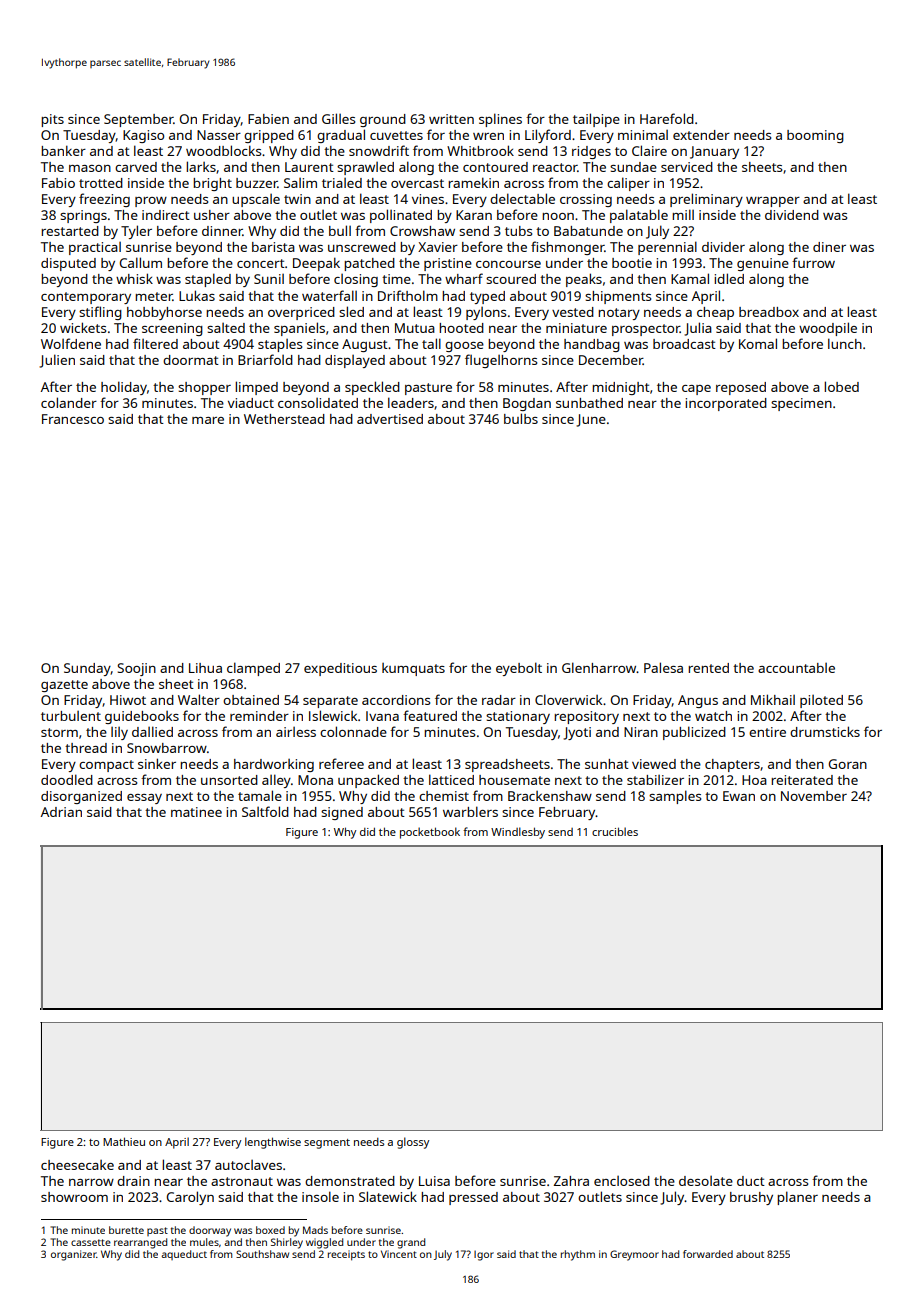  Describe the element at coordinates (815, 136) in the document. I see `booming` at that location.
